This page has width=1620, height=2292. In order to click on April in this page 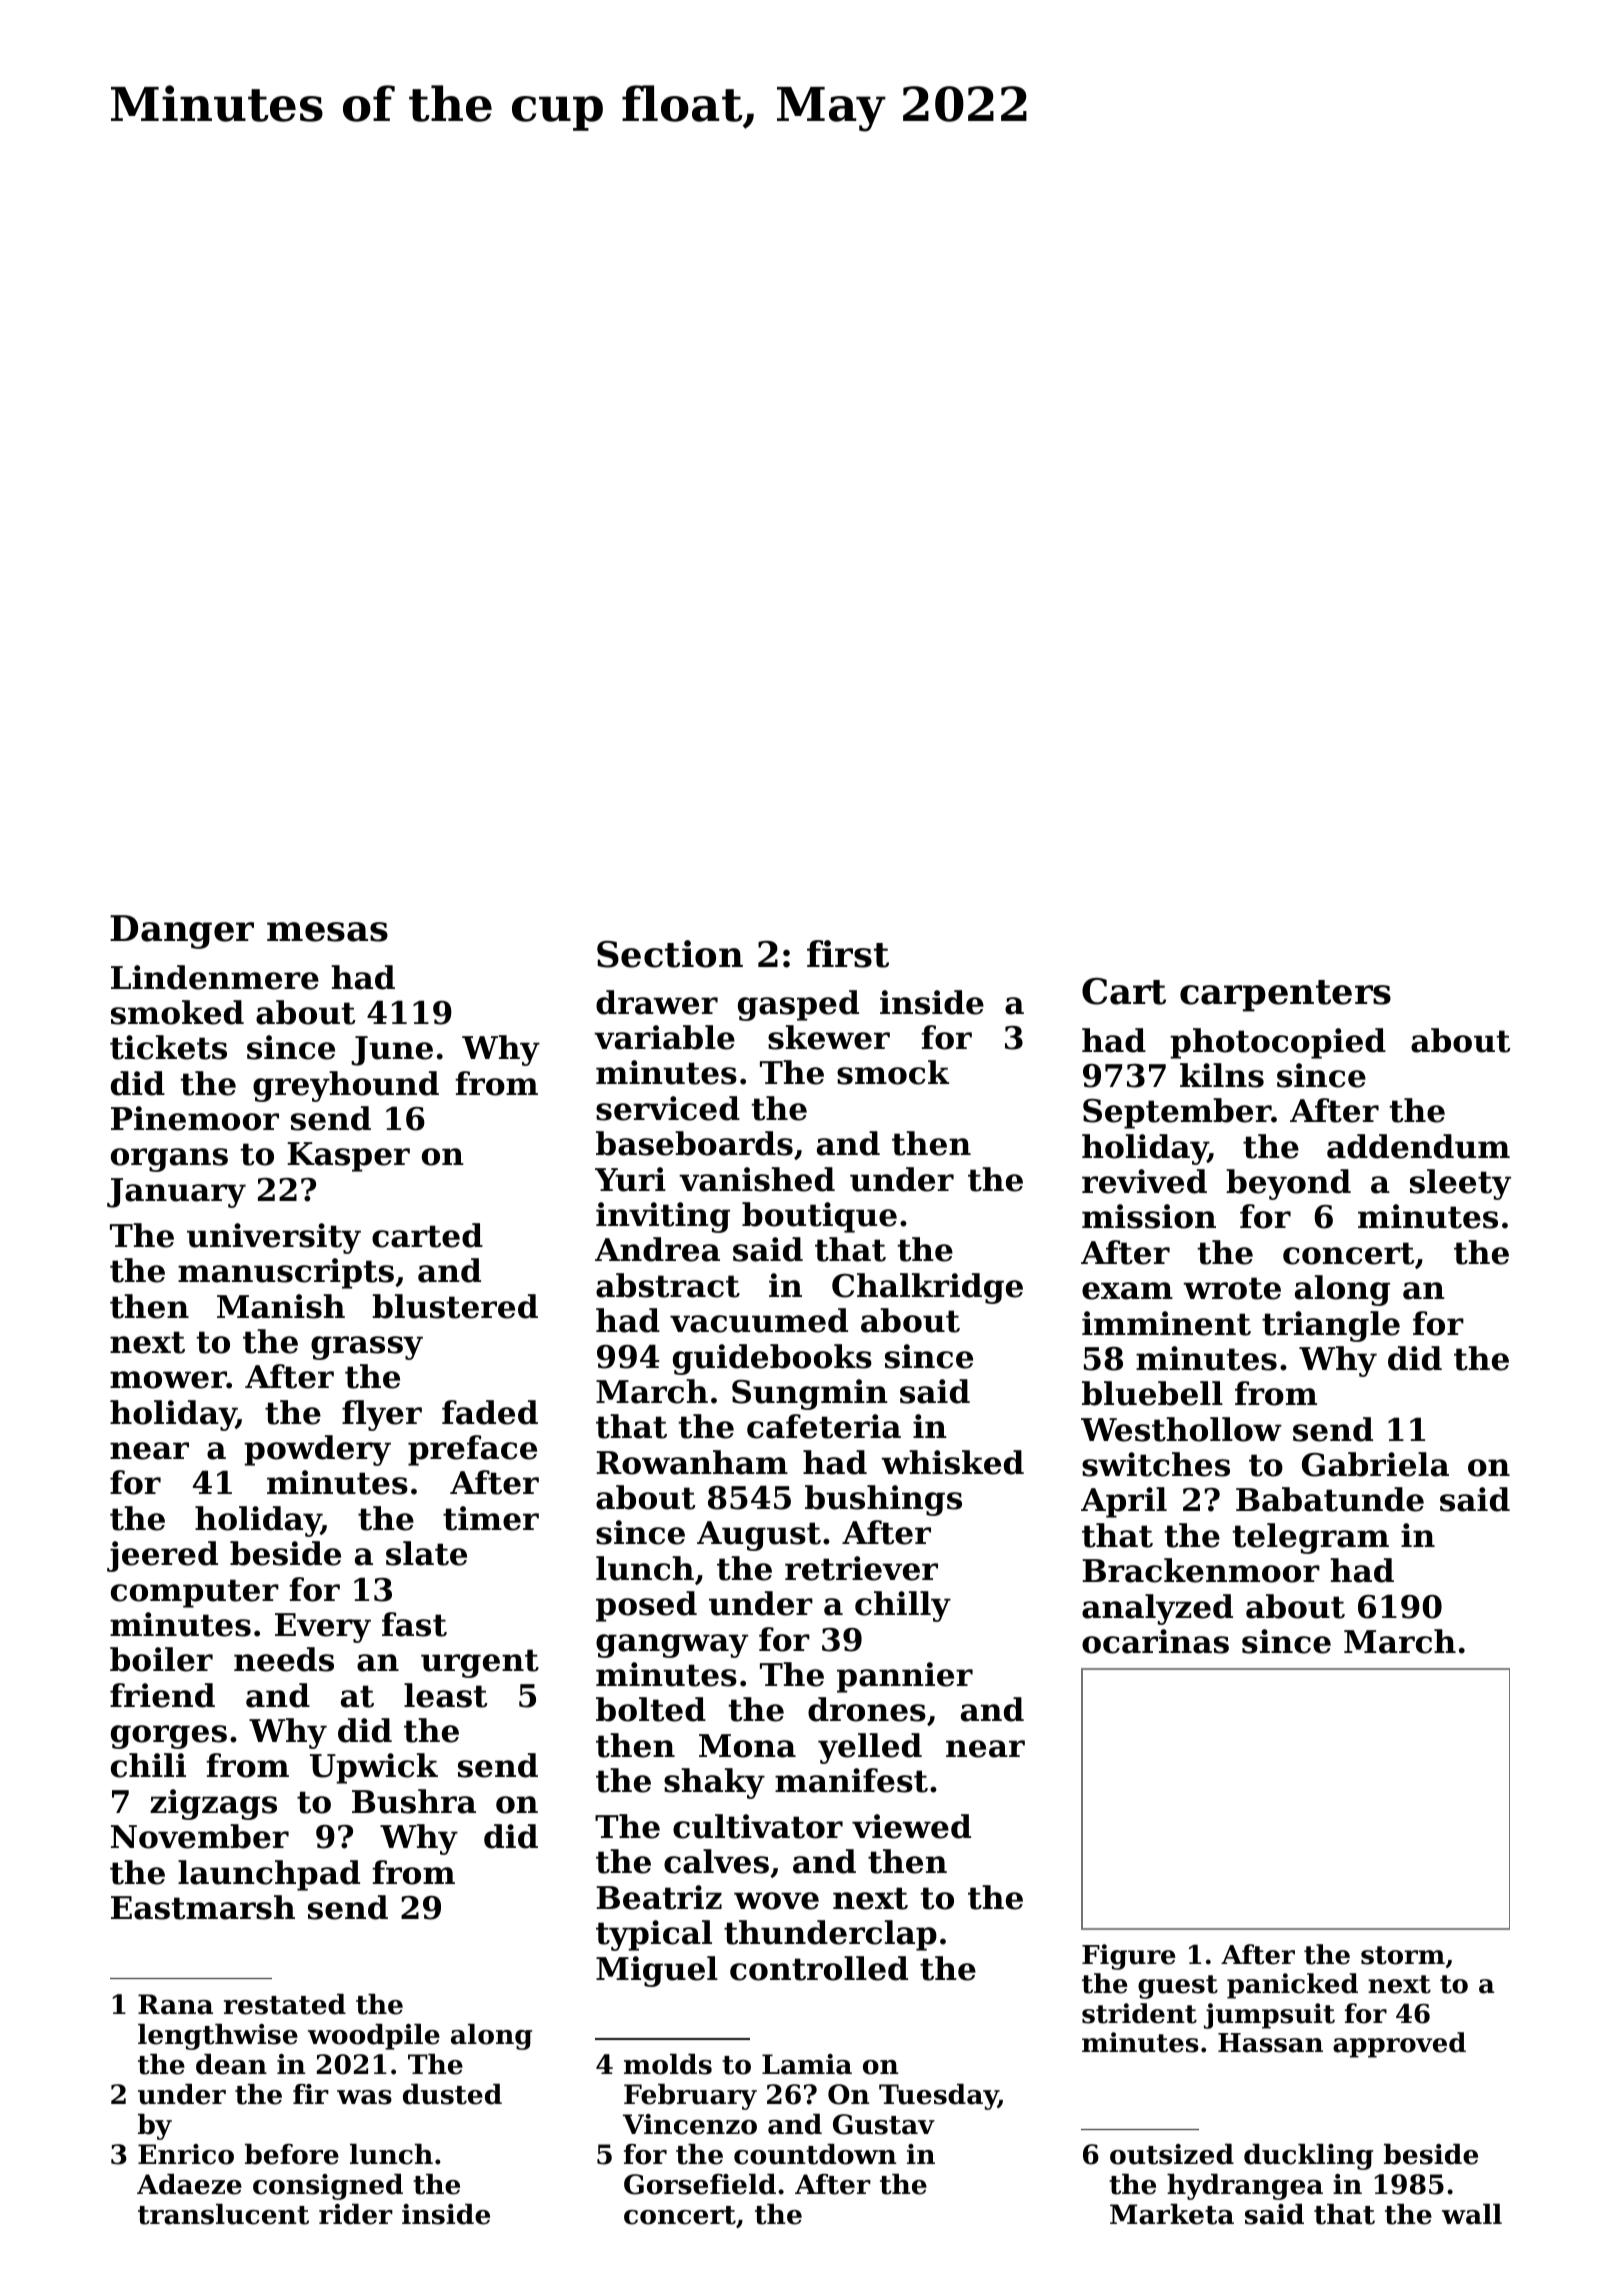, I will do `click(1124, 1502)`.
